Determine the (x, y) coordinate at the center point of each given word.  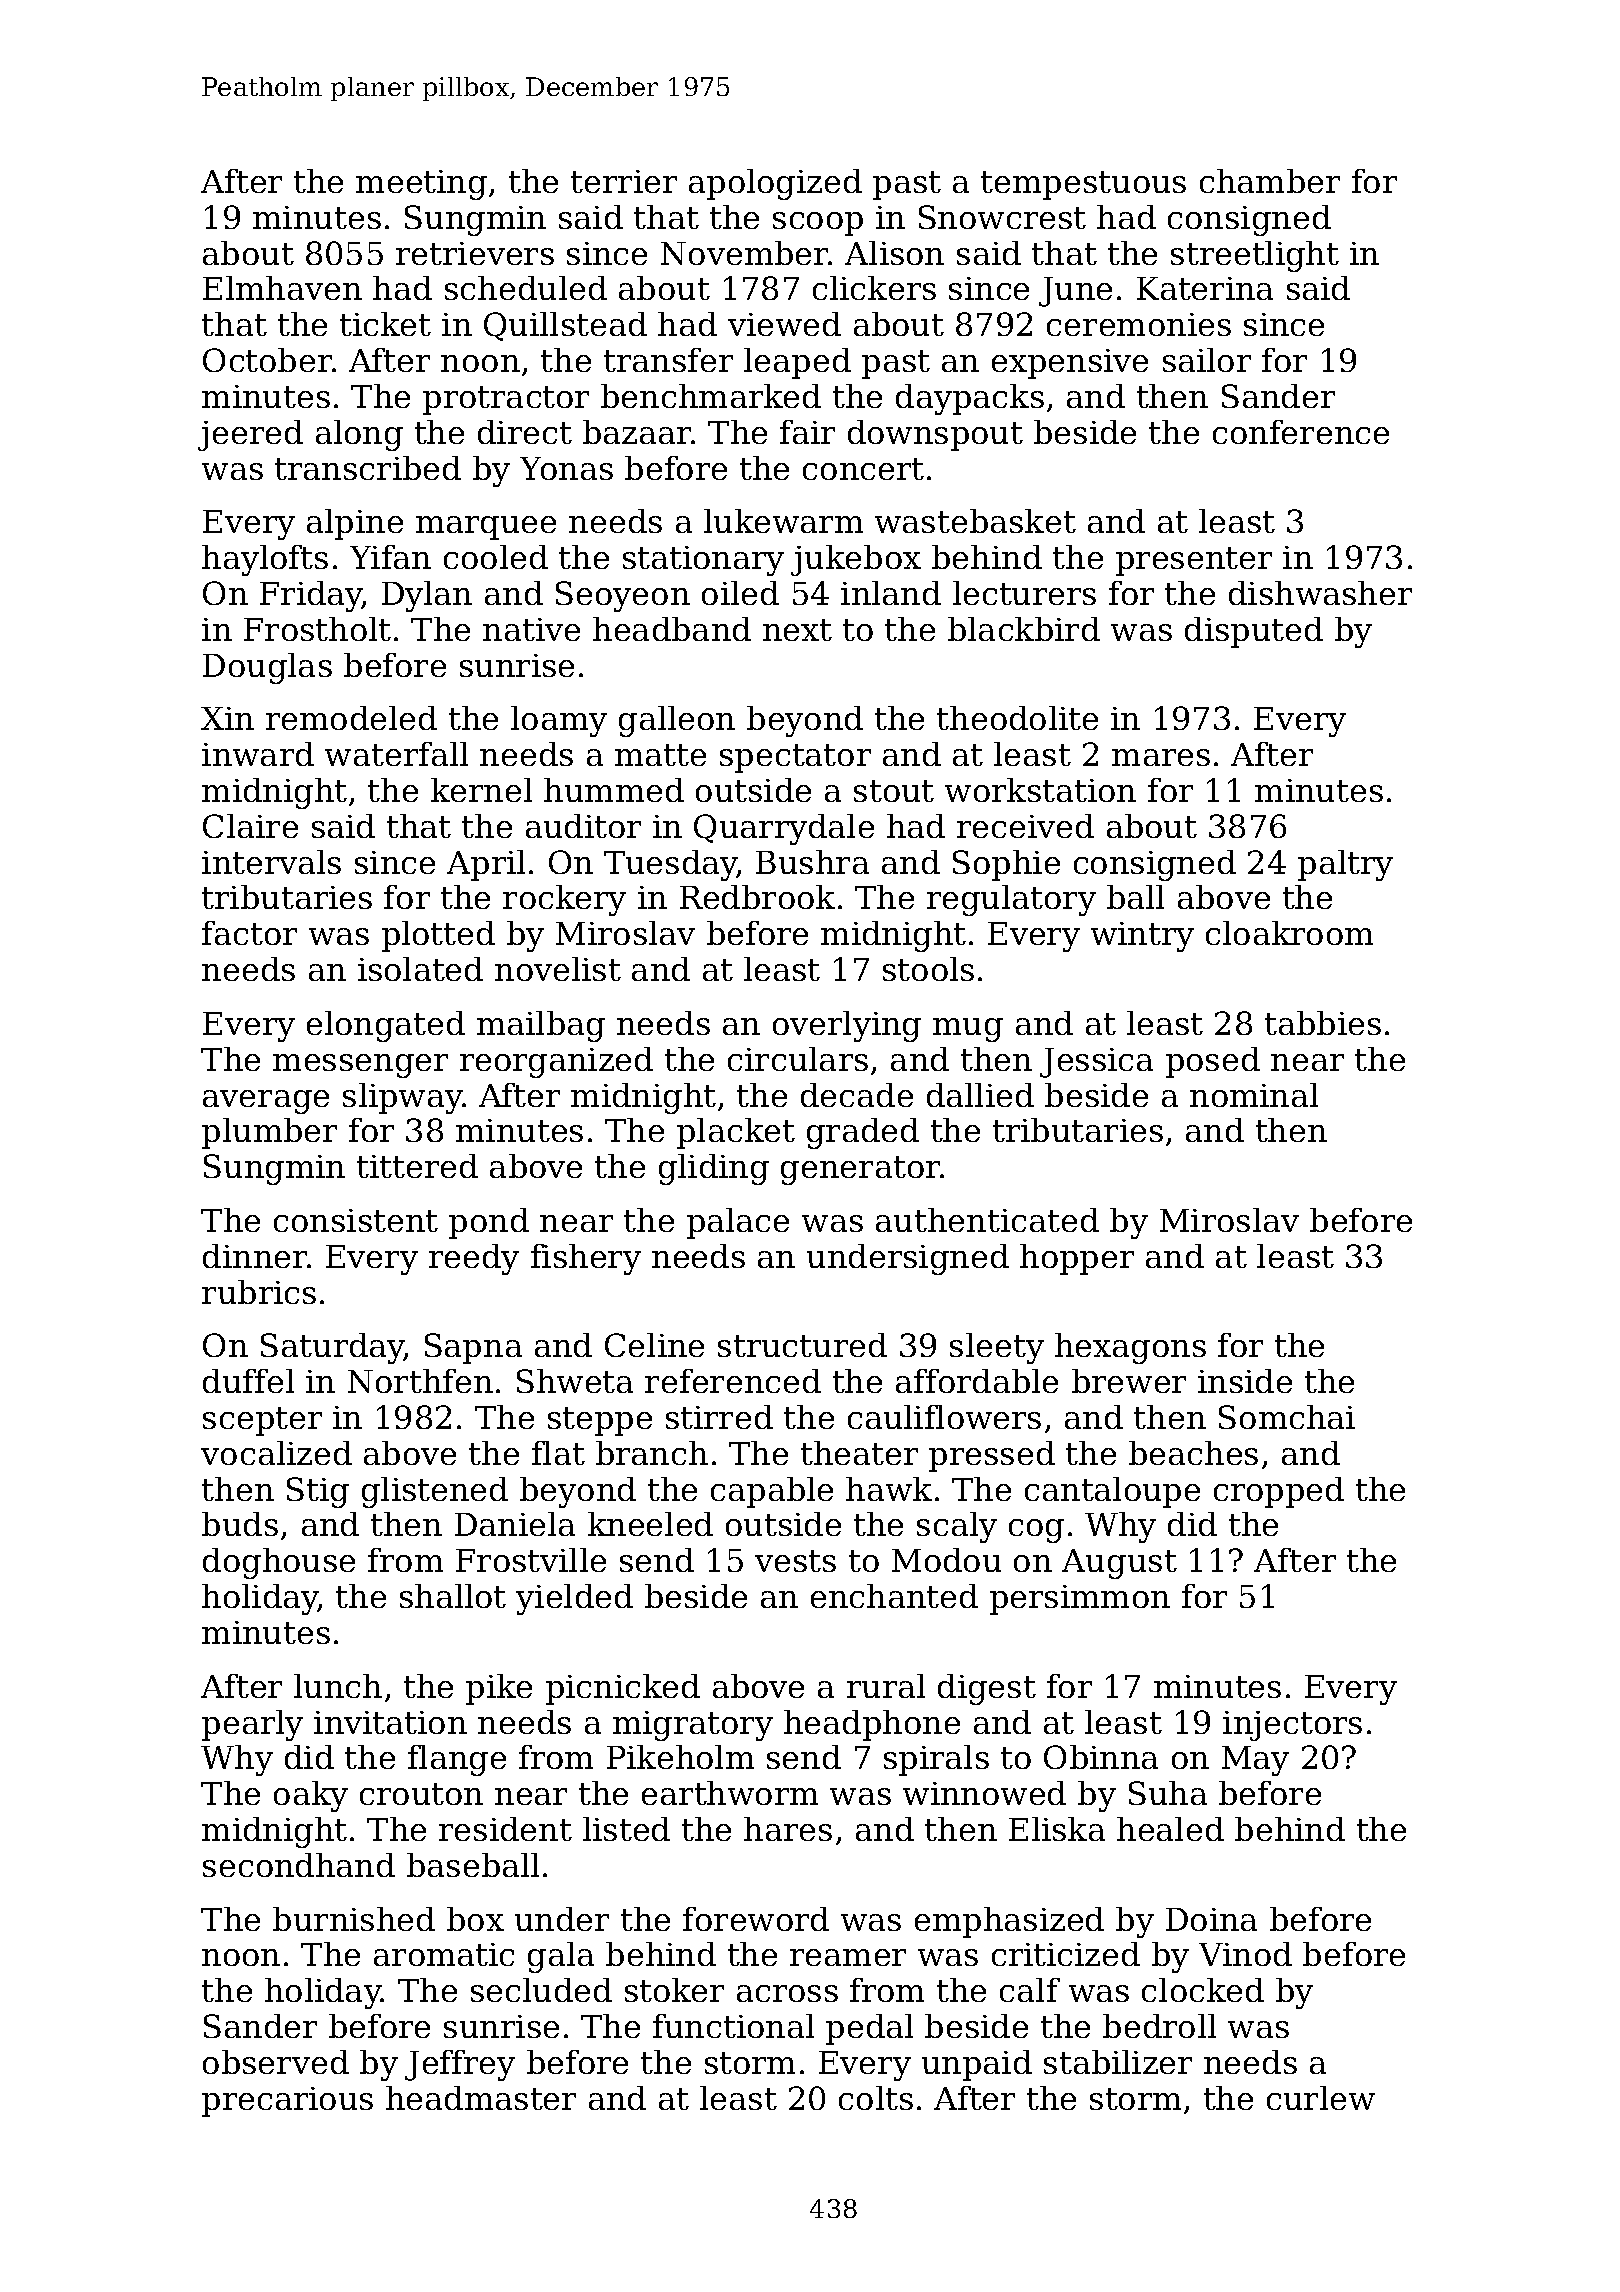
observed (276, 2062)
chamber (1270, 181)
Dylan (427, 596)
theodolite (1017, 718)
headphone (872, 1725)
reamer (848, 1957)
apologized (775, 184)
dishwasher (1320, 593)
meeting (421, 185)
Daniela (515, 1524)
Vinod (1245, 1954)
